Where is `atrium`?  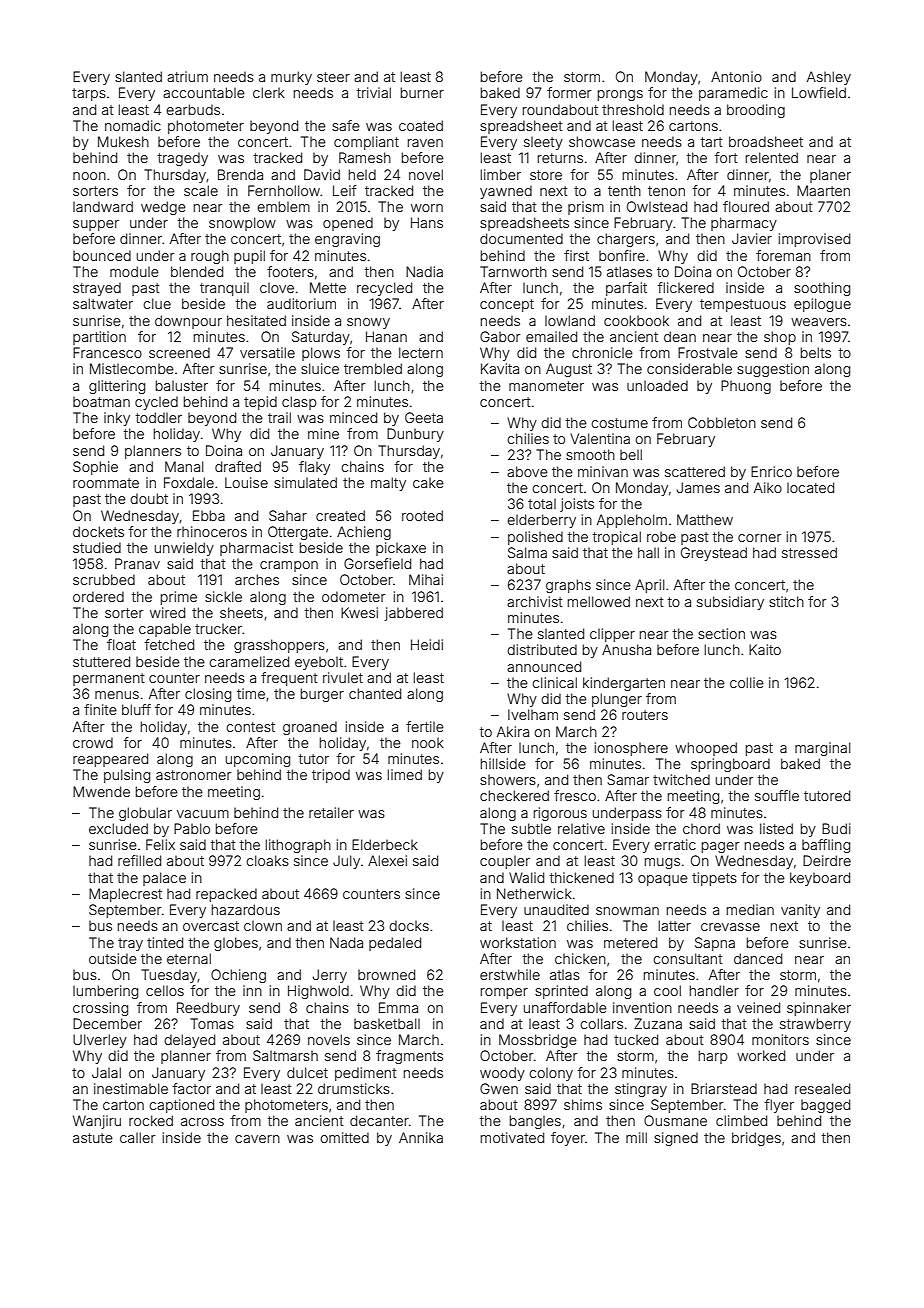
atrium is located at coordinates (187, 76).
